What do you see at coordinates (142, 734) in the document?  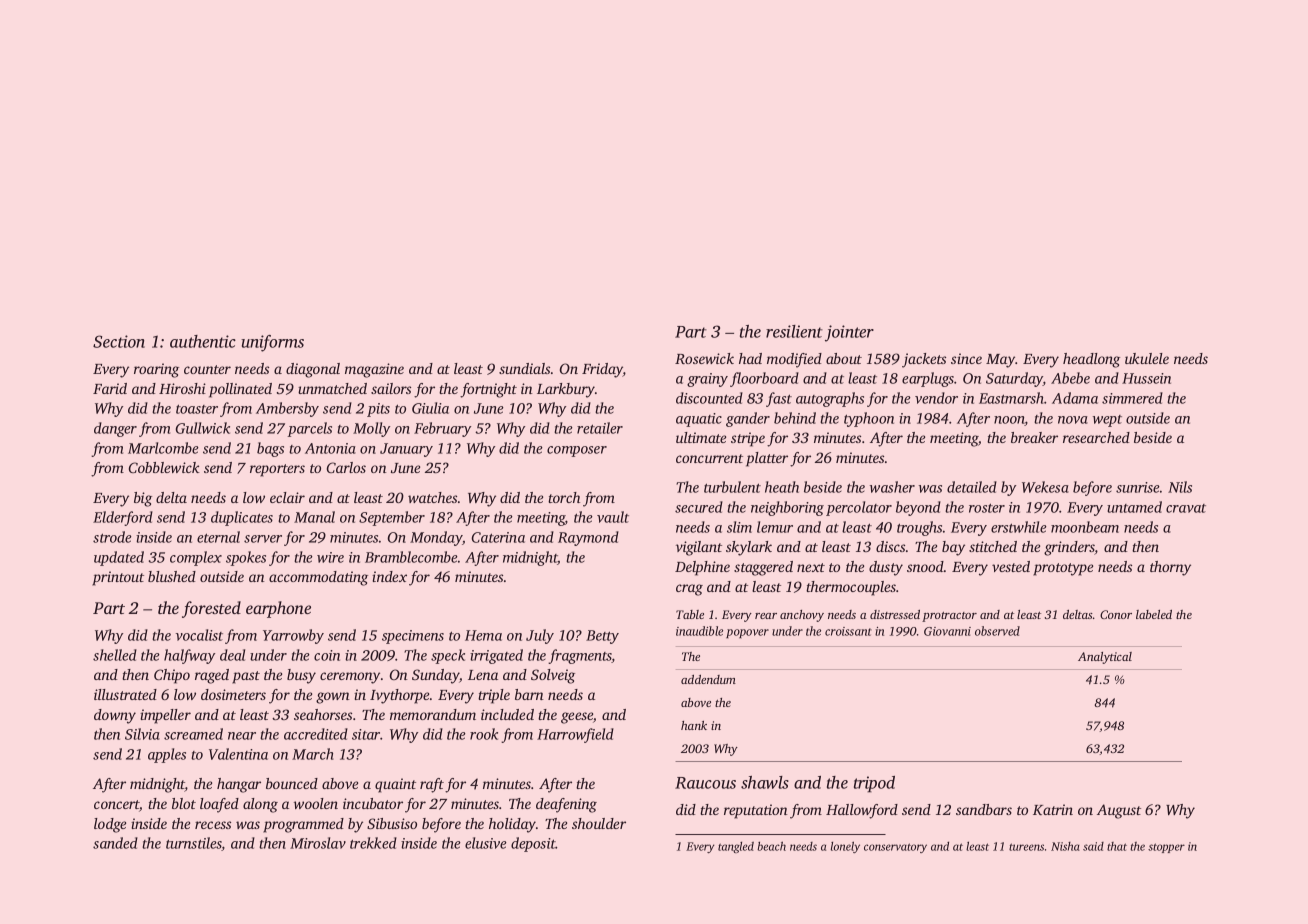 I see `Silvia` at bounding box center [142, 734].
